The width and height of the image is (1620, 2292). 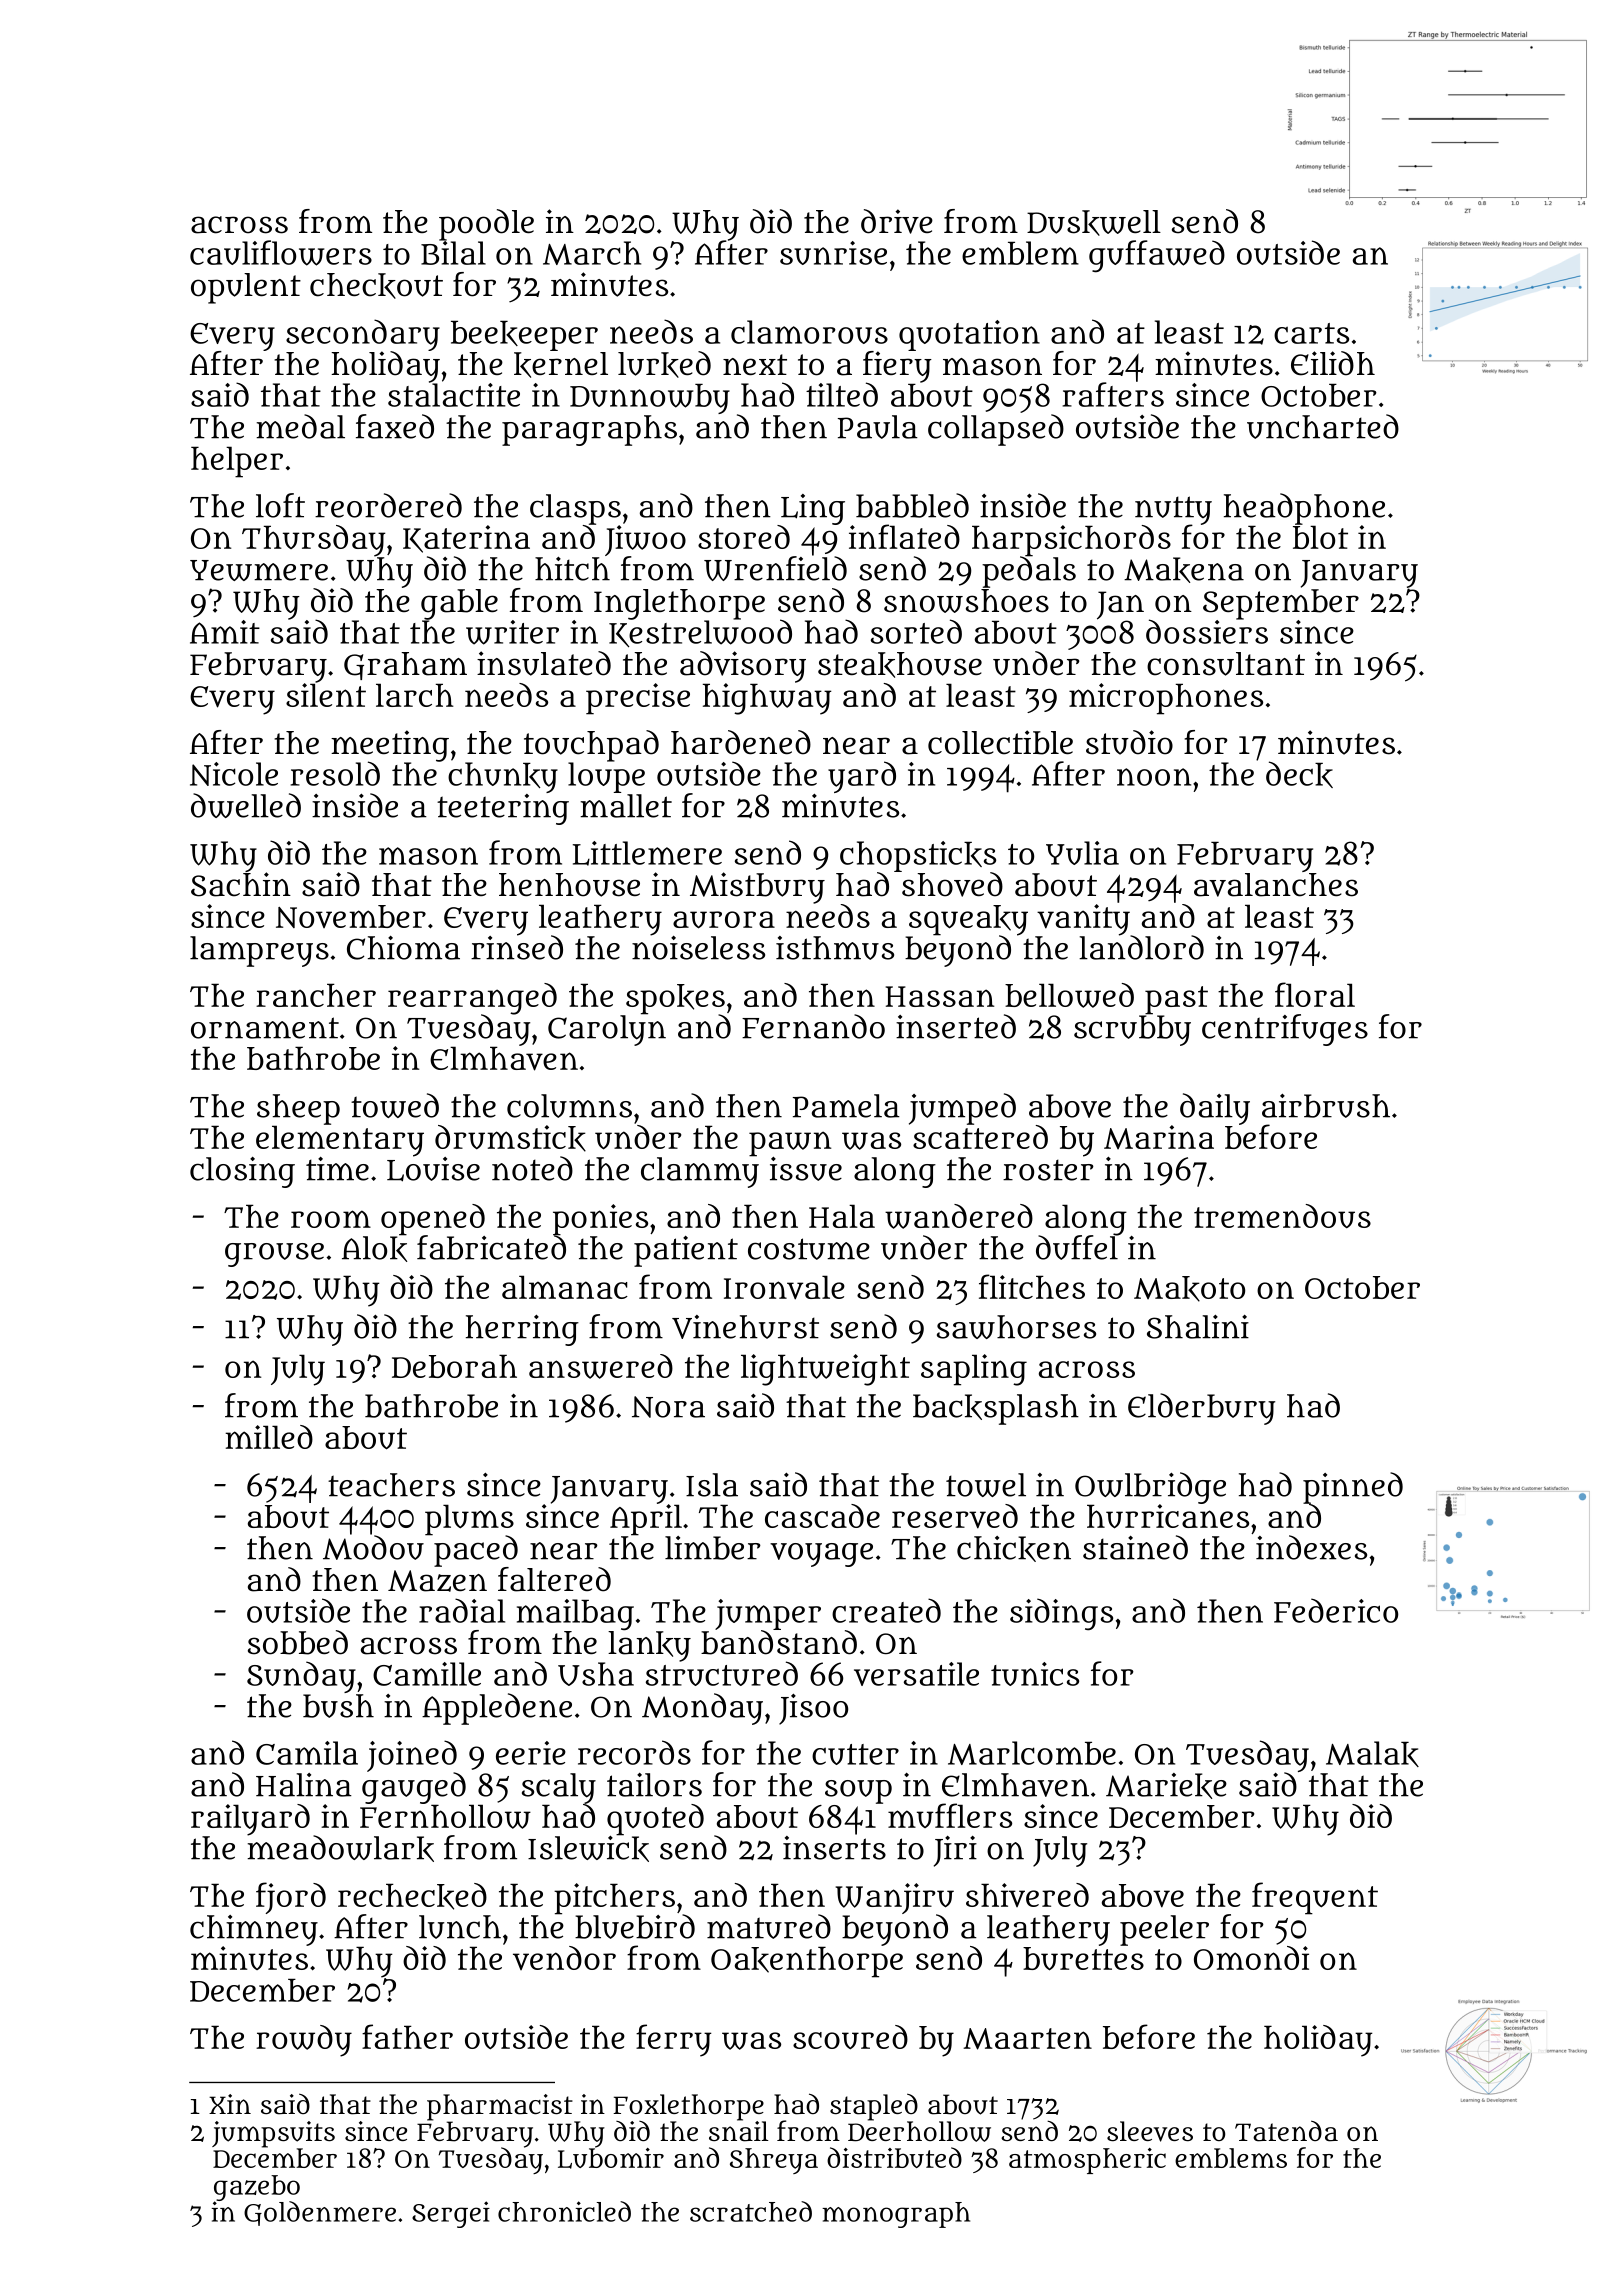 What do you see at coordinates (1336, 1610) in the image?
I see `Federico` at bounding box center [1336, 1610].
